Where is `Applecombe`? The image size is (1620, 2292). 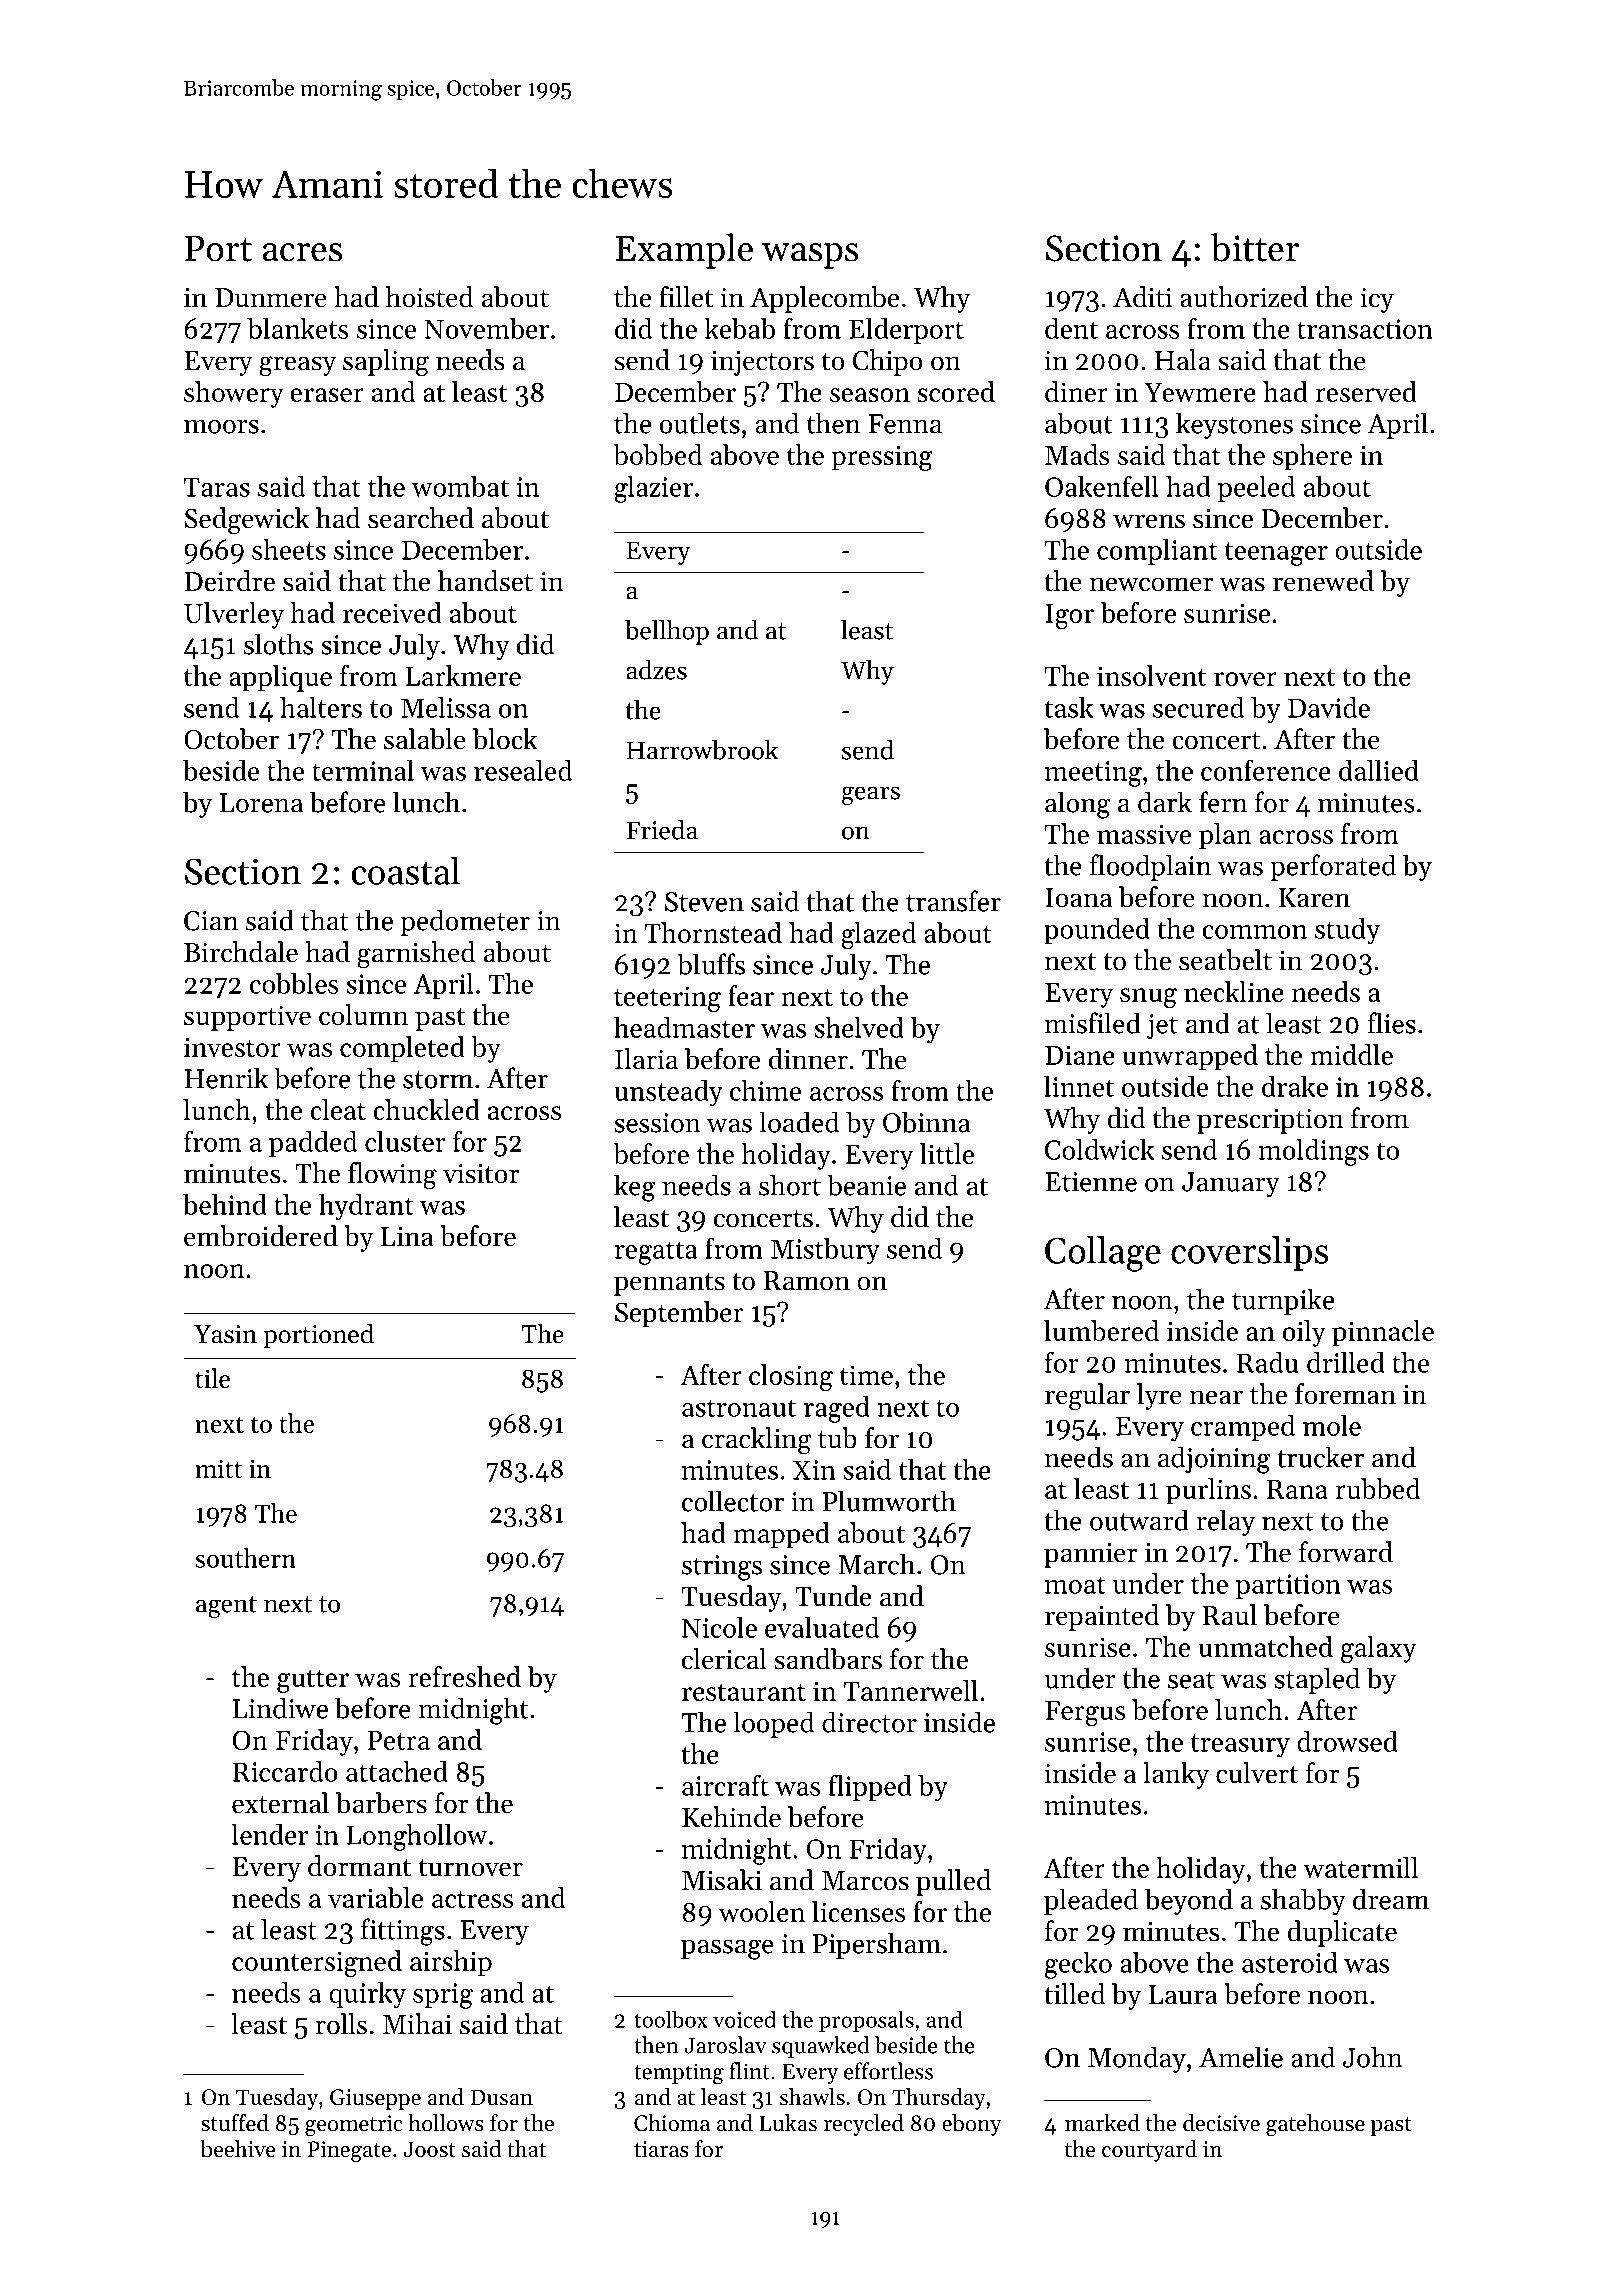 Applecombe is located at coordinates (824, 299).
